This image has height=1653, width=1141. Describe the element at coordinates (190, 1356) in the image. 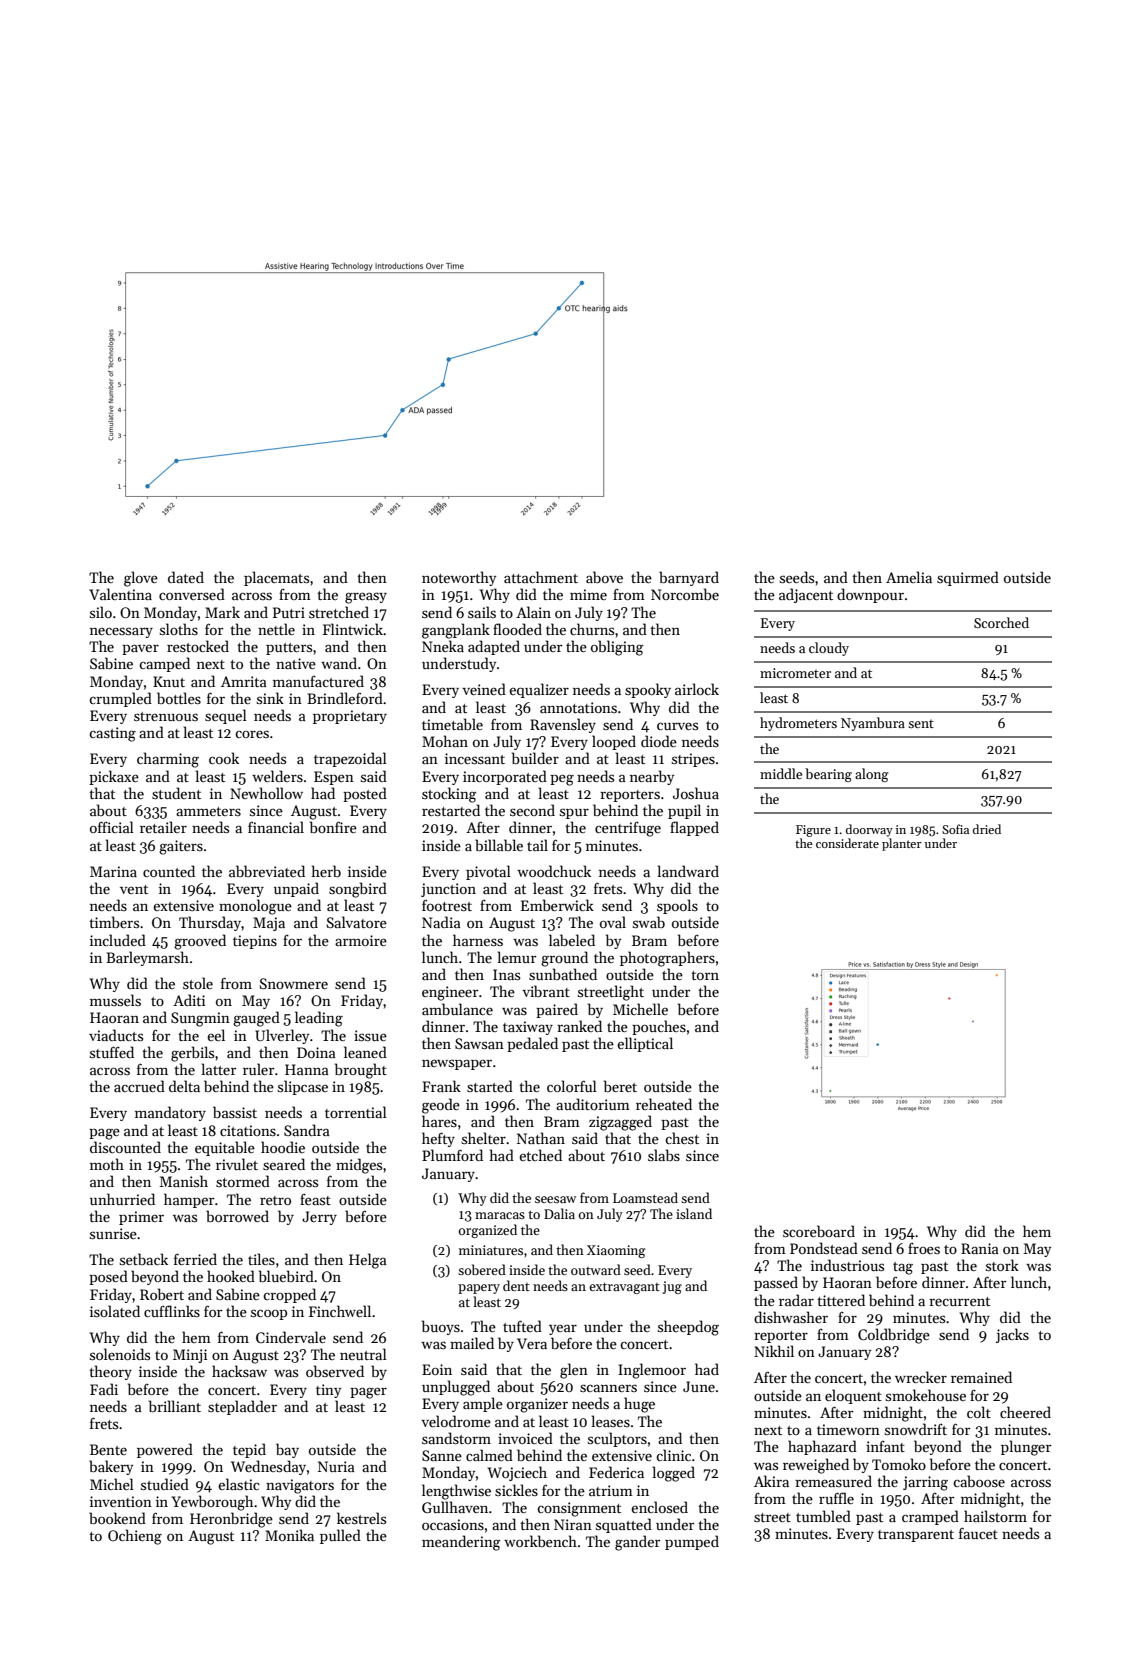

I see `Minji` at that location.
